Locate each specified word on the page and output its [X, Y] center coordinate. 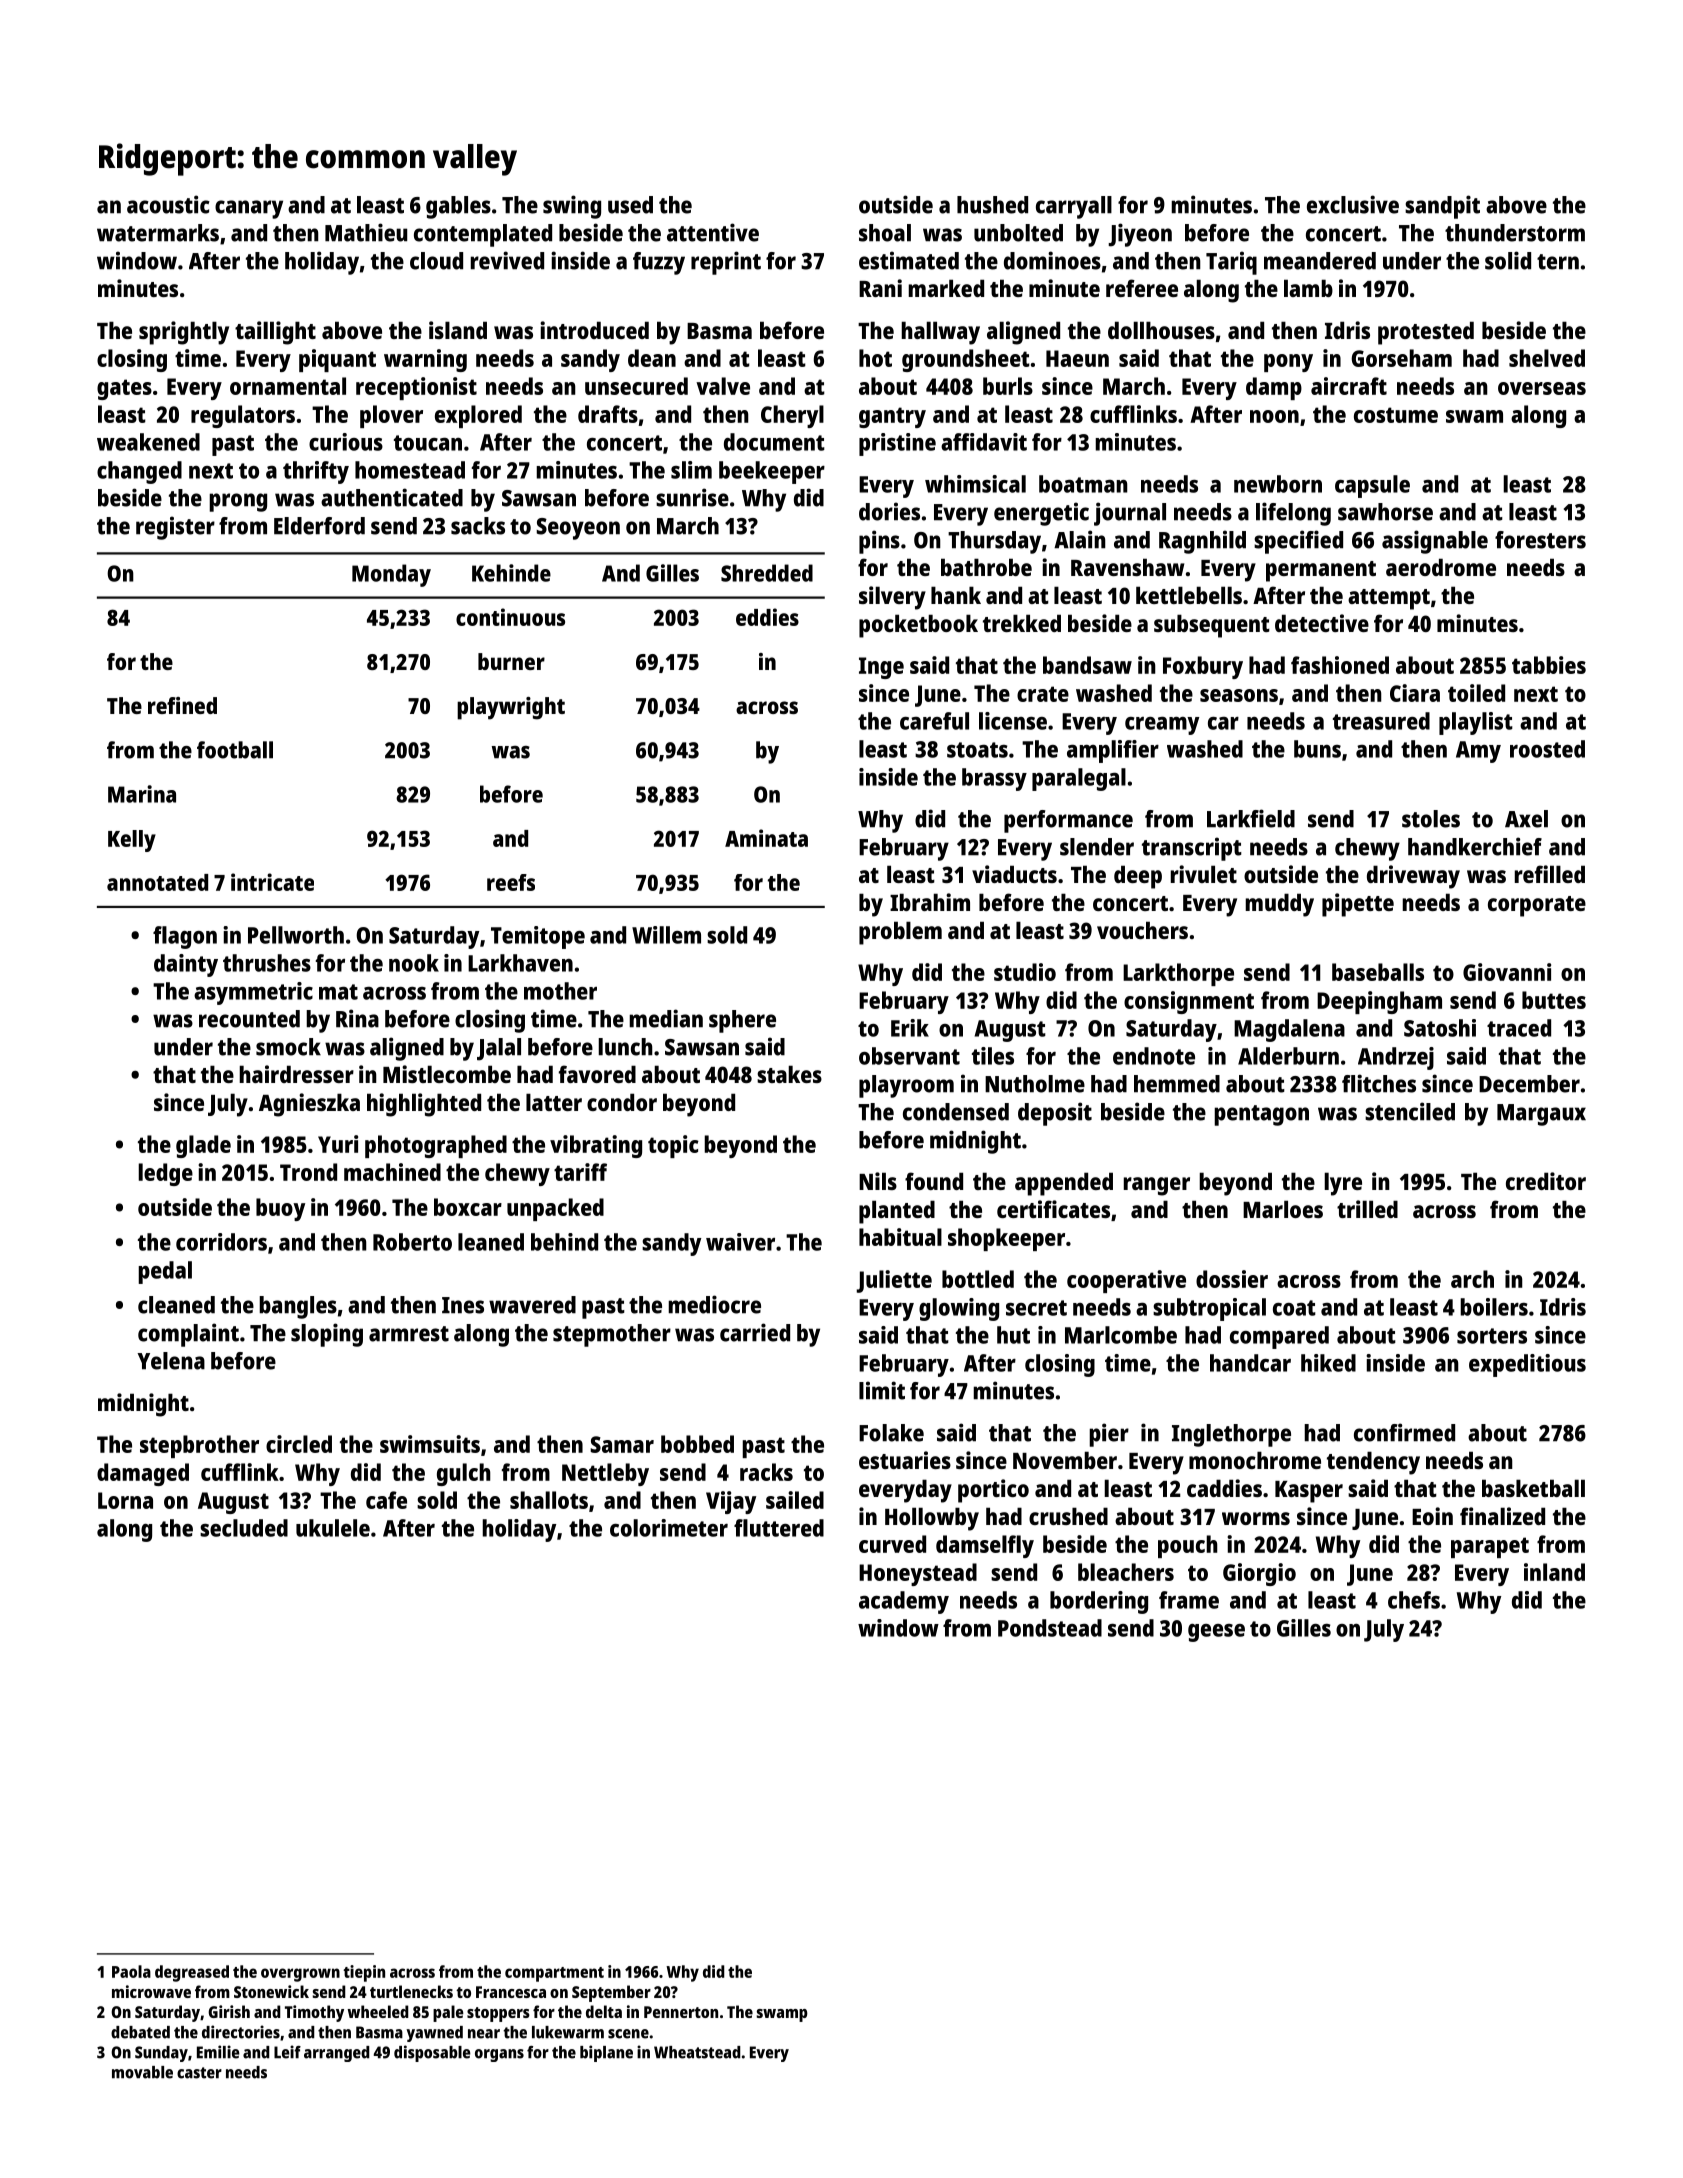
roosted [1547, 749]
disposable [432, 2053]
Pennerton [681, 2012]
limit [882, 1390]
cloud [436, 261]
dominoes [1052, 260]
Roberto [412, 1242]
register [175, 528]
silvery [892, 598]
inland [1554, 1572]
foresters [1540, 540]
